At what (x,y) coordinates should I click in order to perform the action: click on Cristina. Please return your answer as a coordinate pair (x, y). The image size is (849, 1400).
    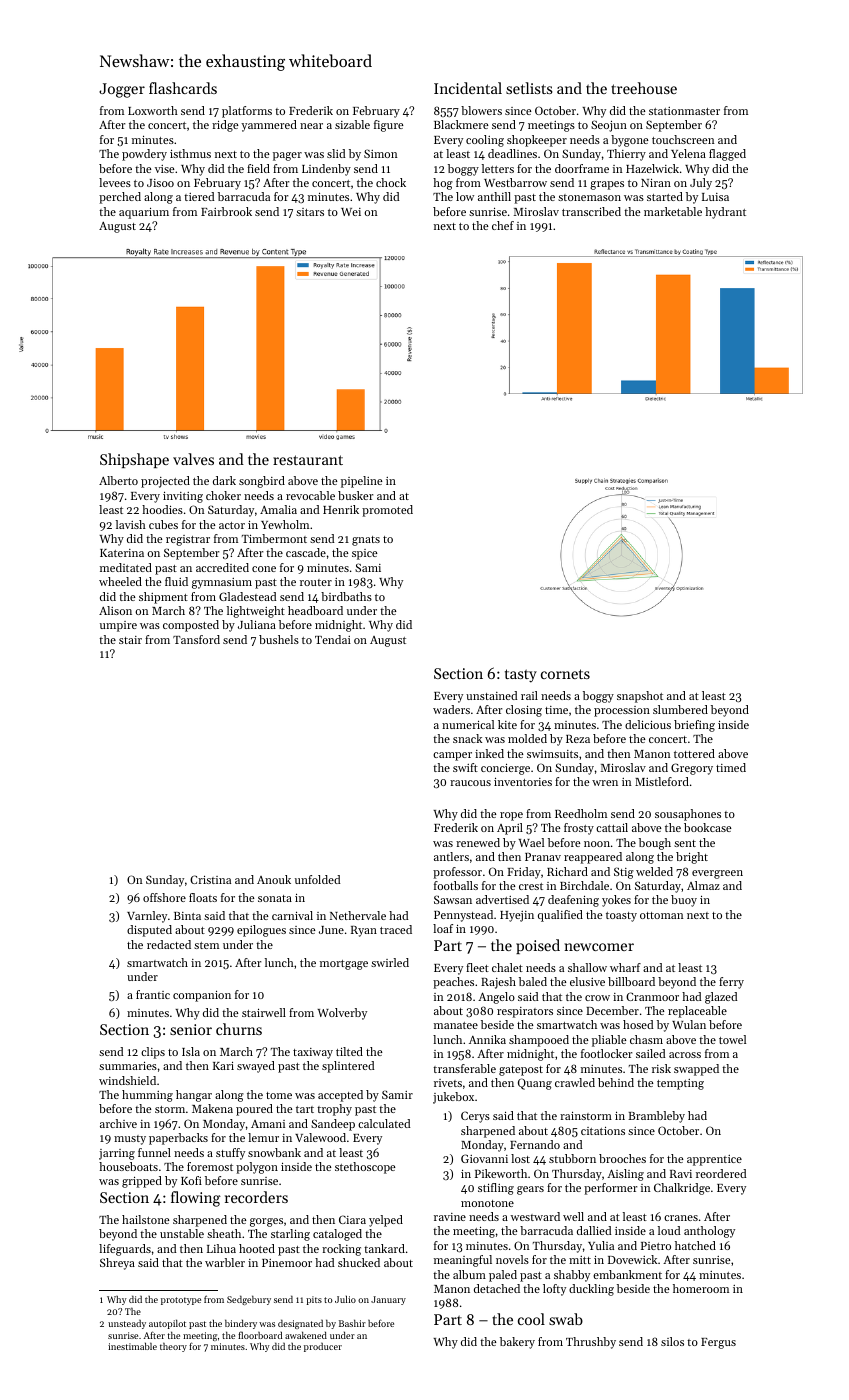
    Looking at the image, I should click on (210, 879).
